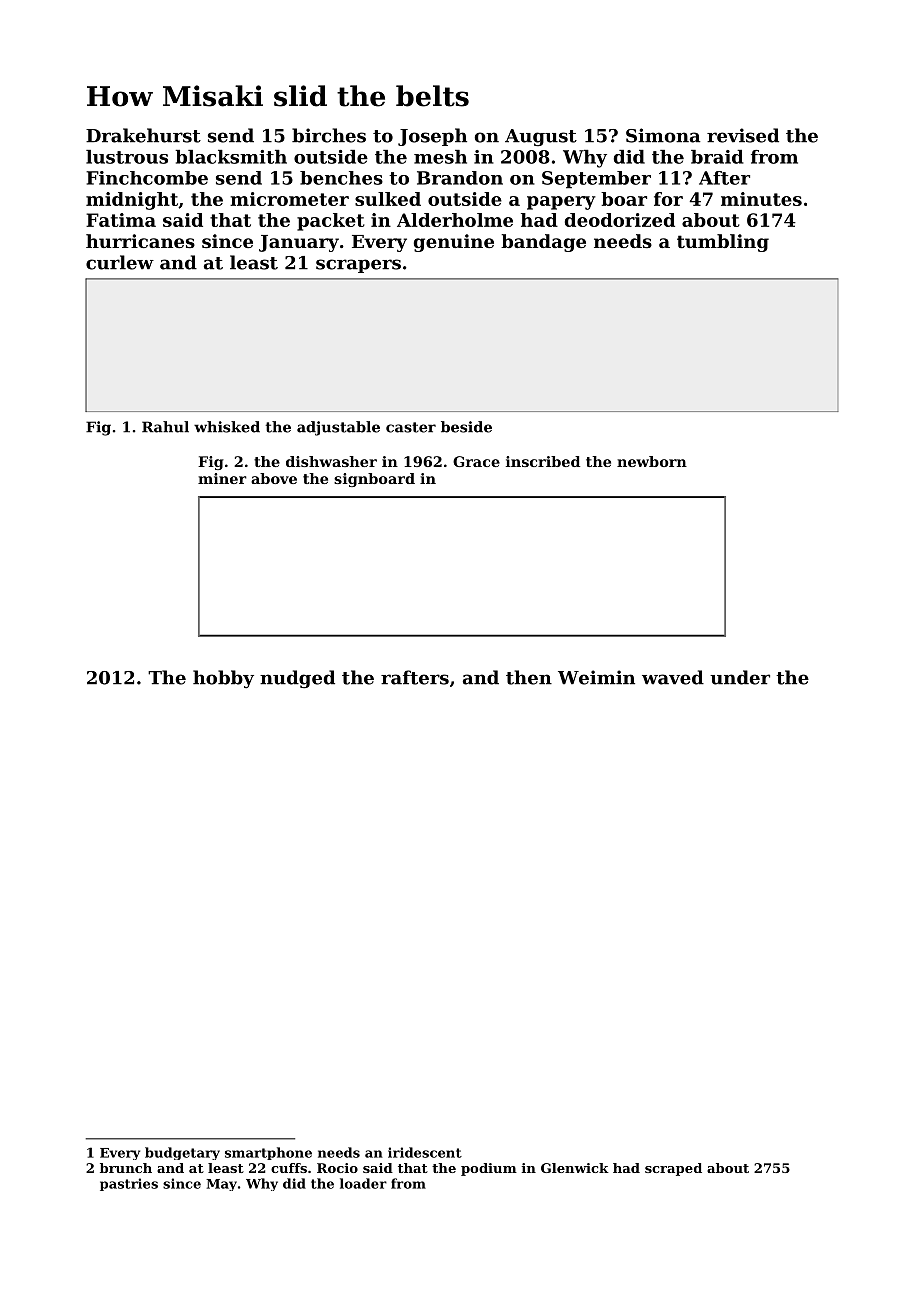 The width and height of the screenshot is (924, 1314). What do you see at coordinates (743, 135) in the screenshot?
I see `revised` at bounding box center [743, 135].
